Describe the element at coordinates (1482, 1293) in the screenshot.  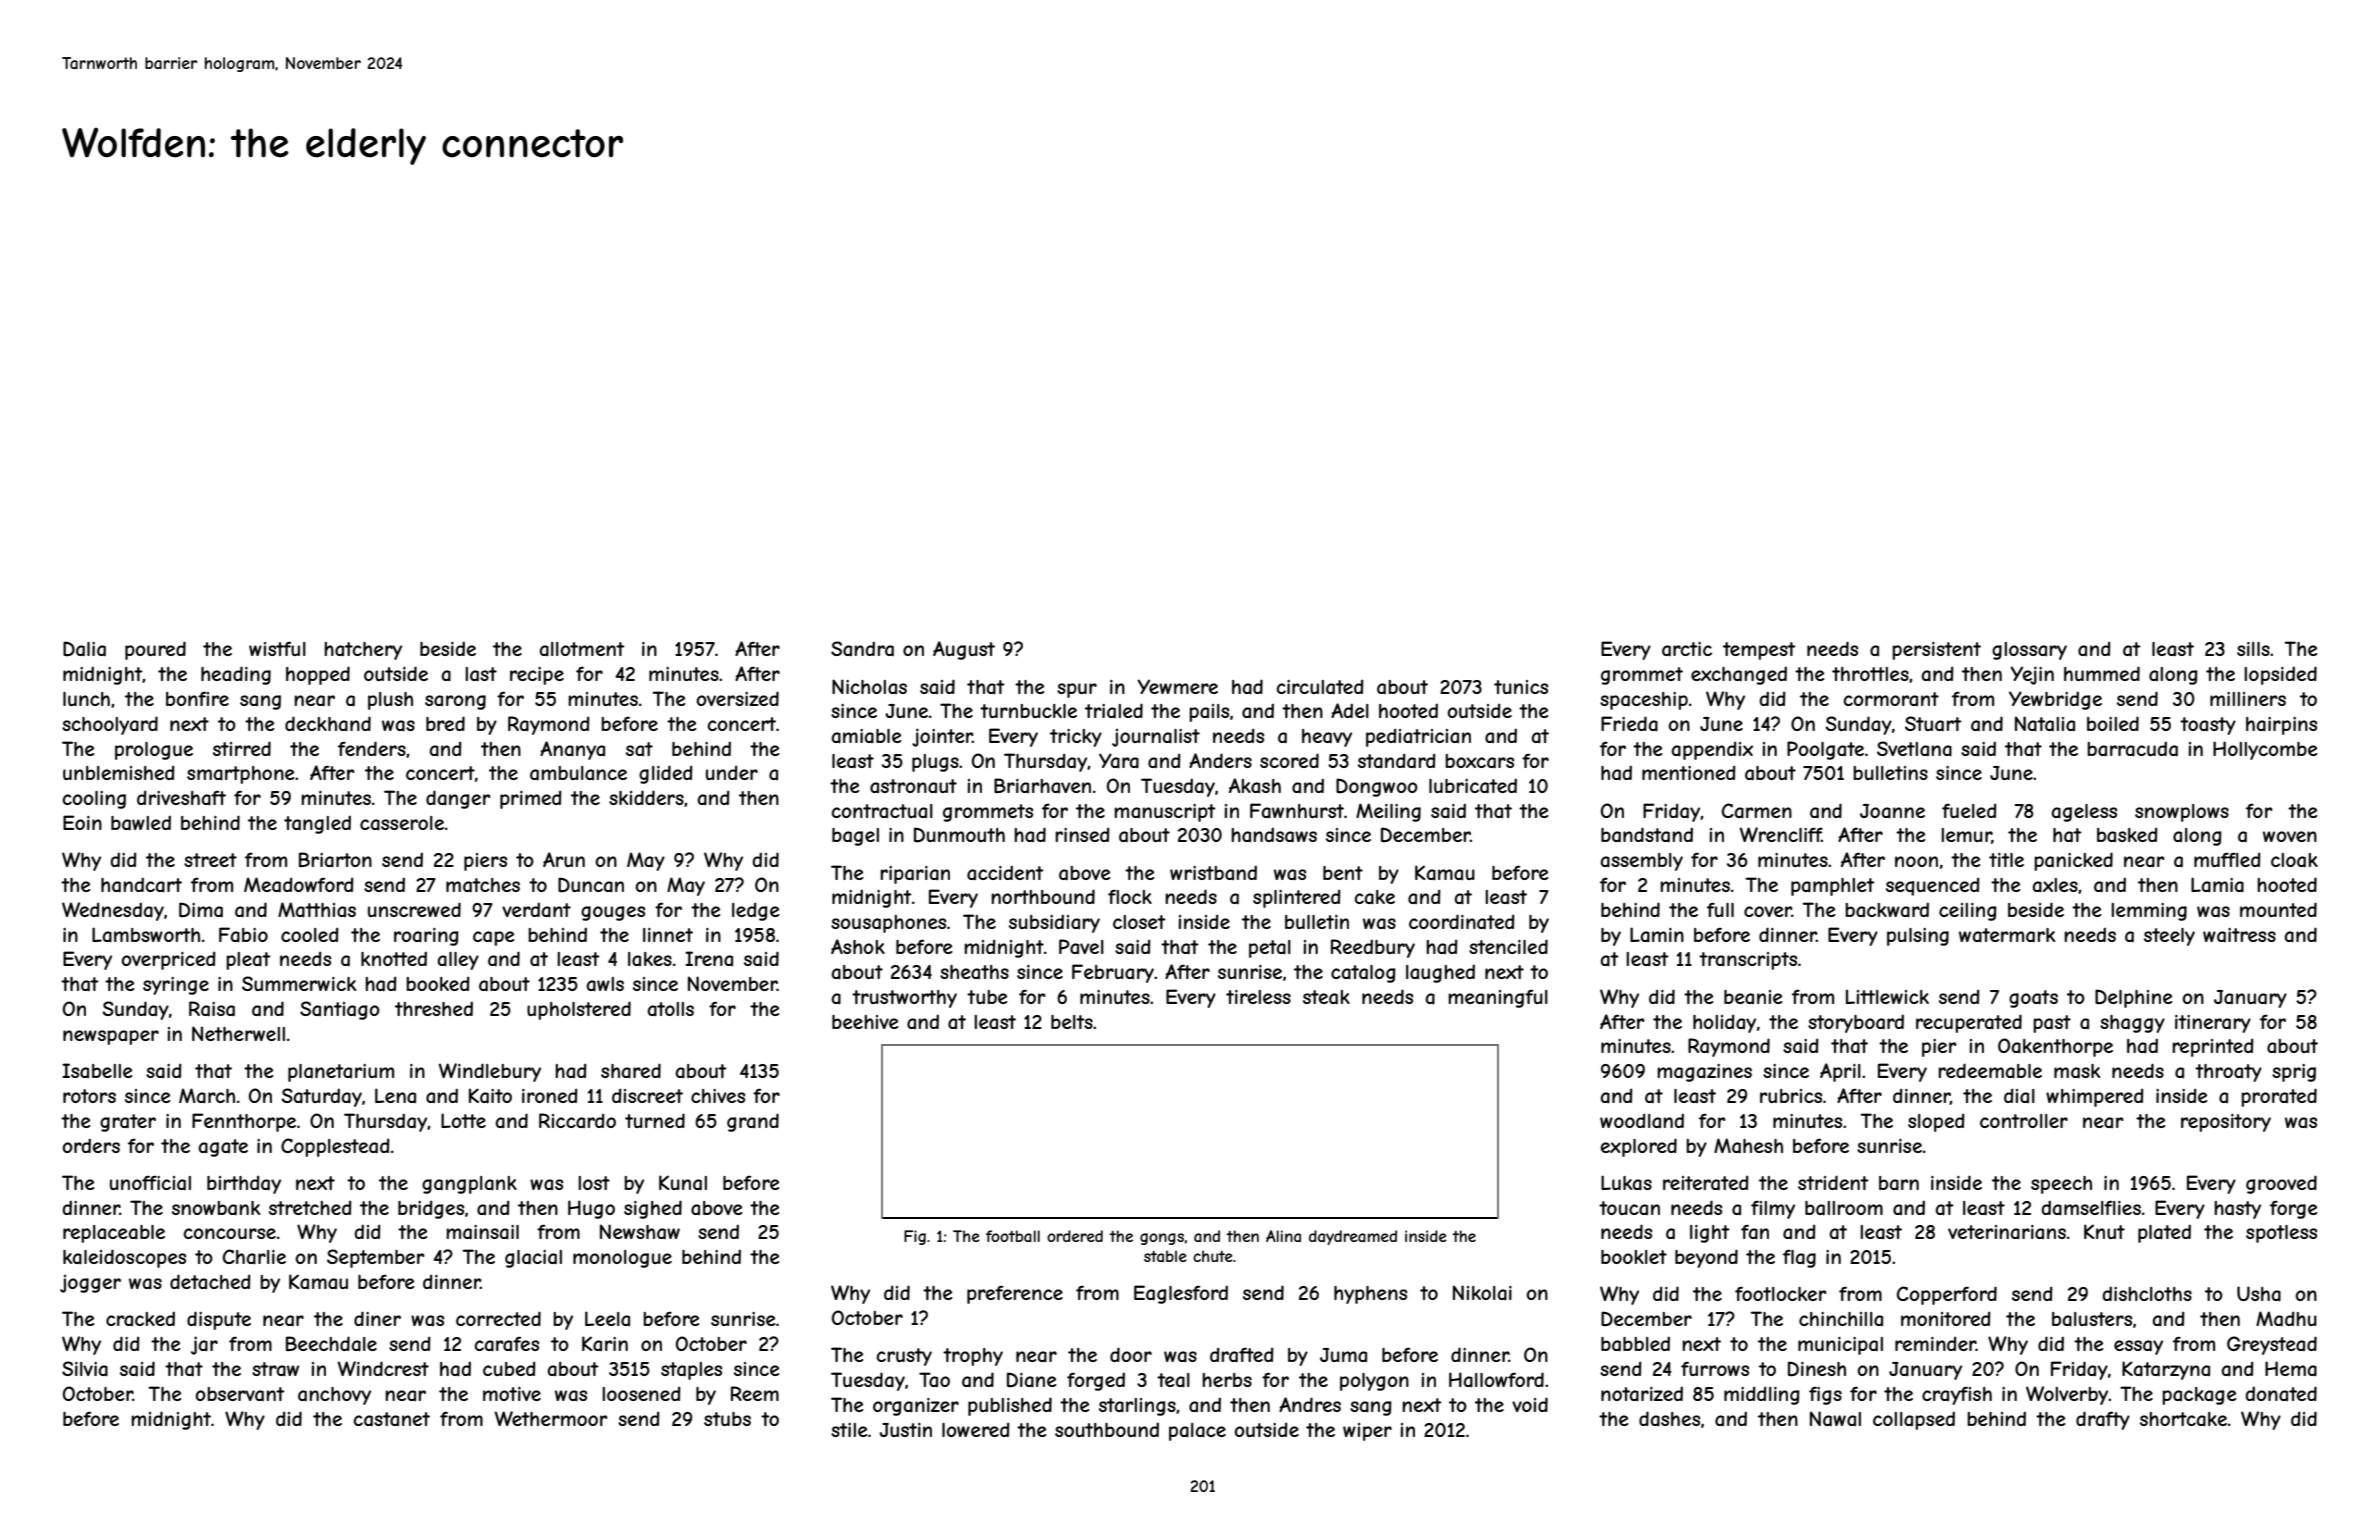
I see `Nikolai` at that location.
